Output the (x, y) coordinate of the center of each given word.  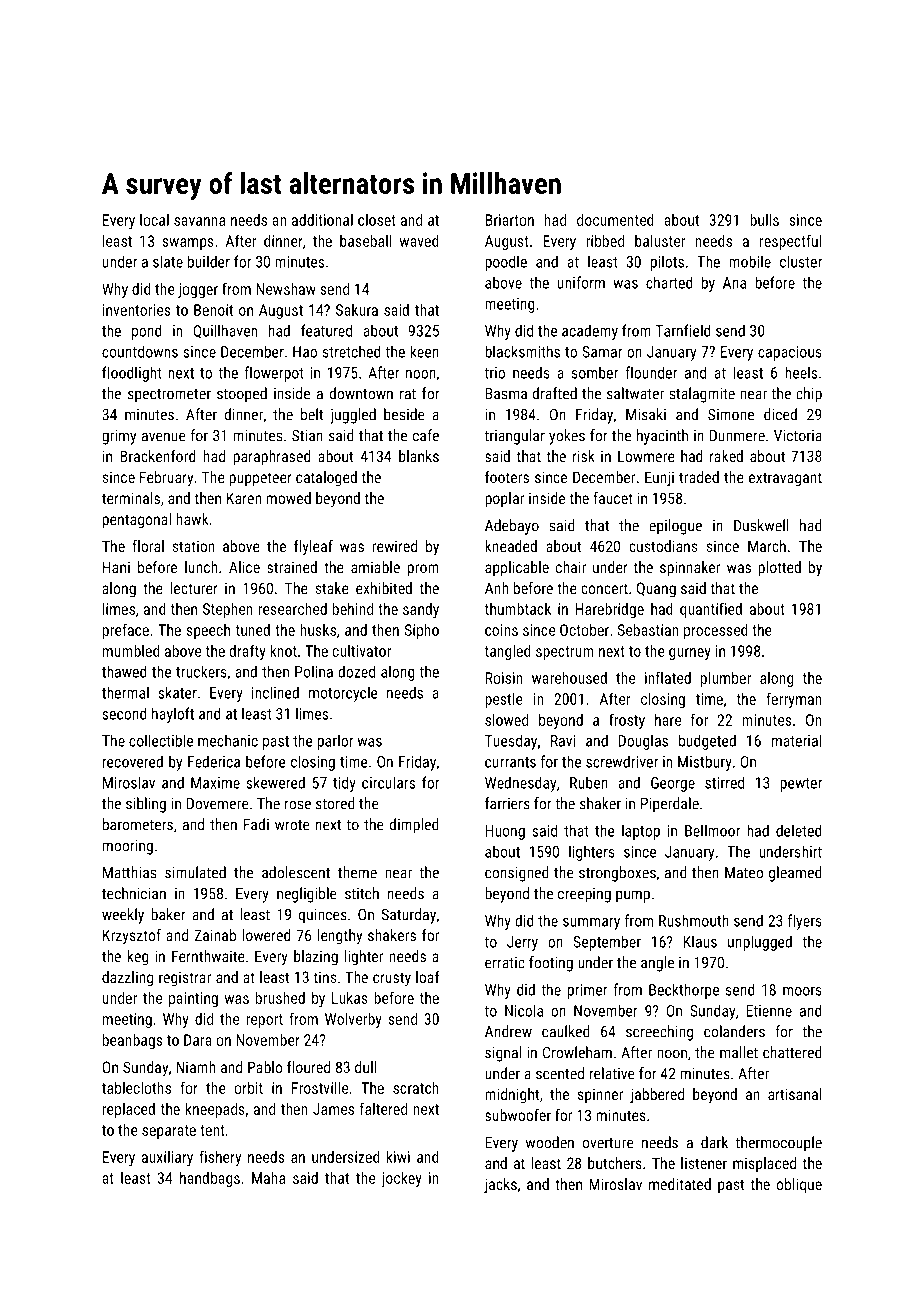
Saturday (408, 916)
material (797, 740)
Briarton (509, 220)
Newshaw (286, 289)
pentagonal (137, 521)
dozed (356, 671)
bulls (764, 220)
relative (612, 1073)
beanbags (132, 1041)
